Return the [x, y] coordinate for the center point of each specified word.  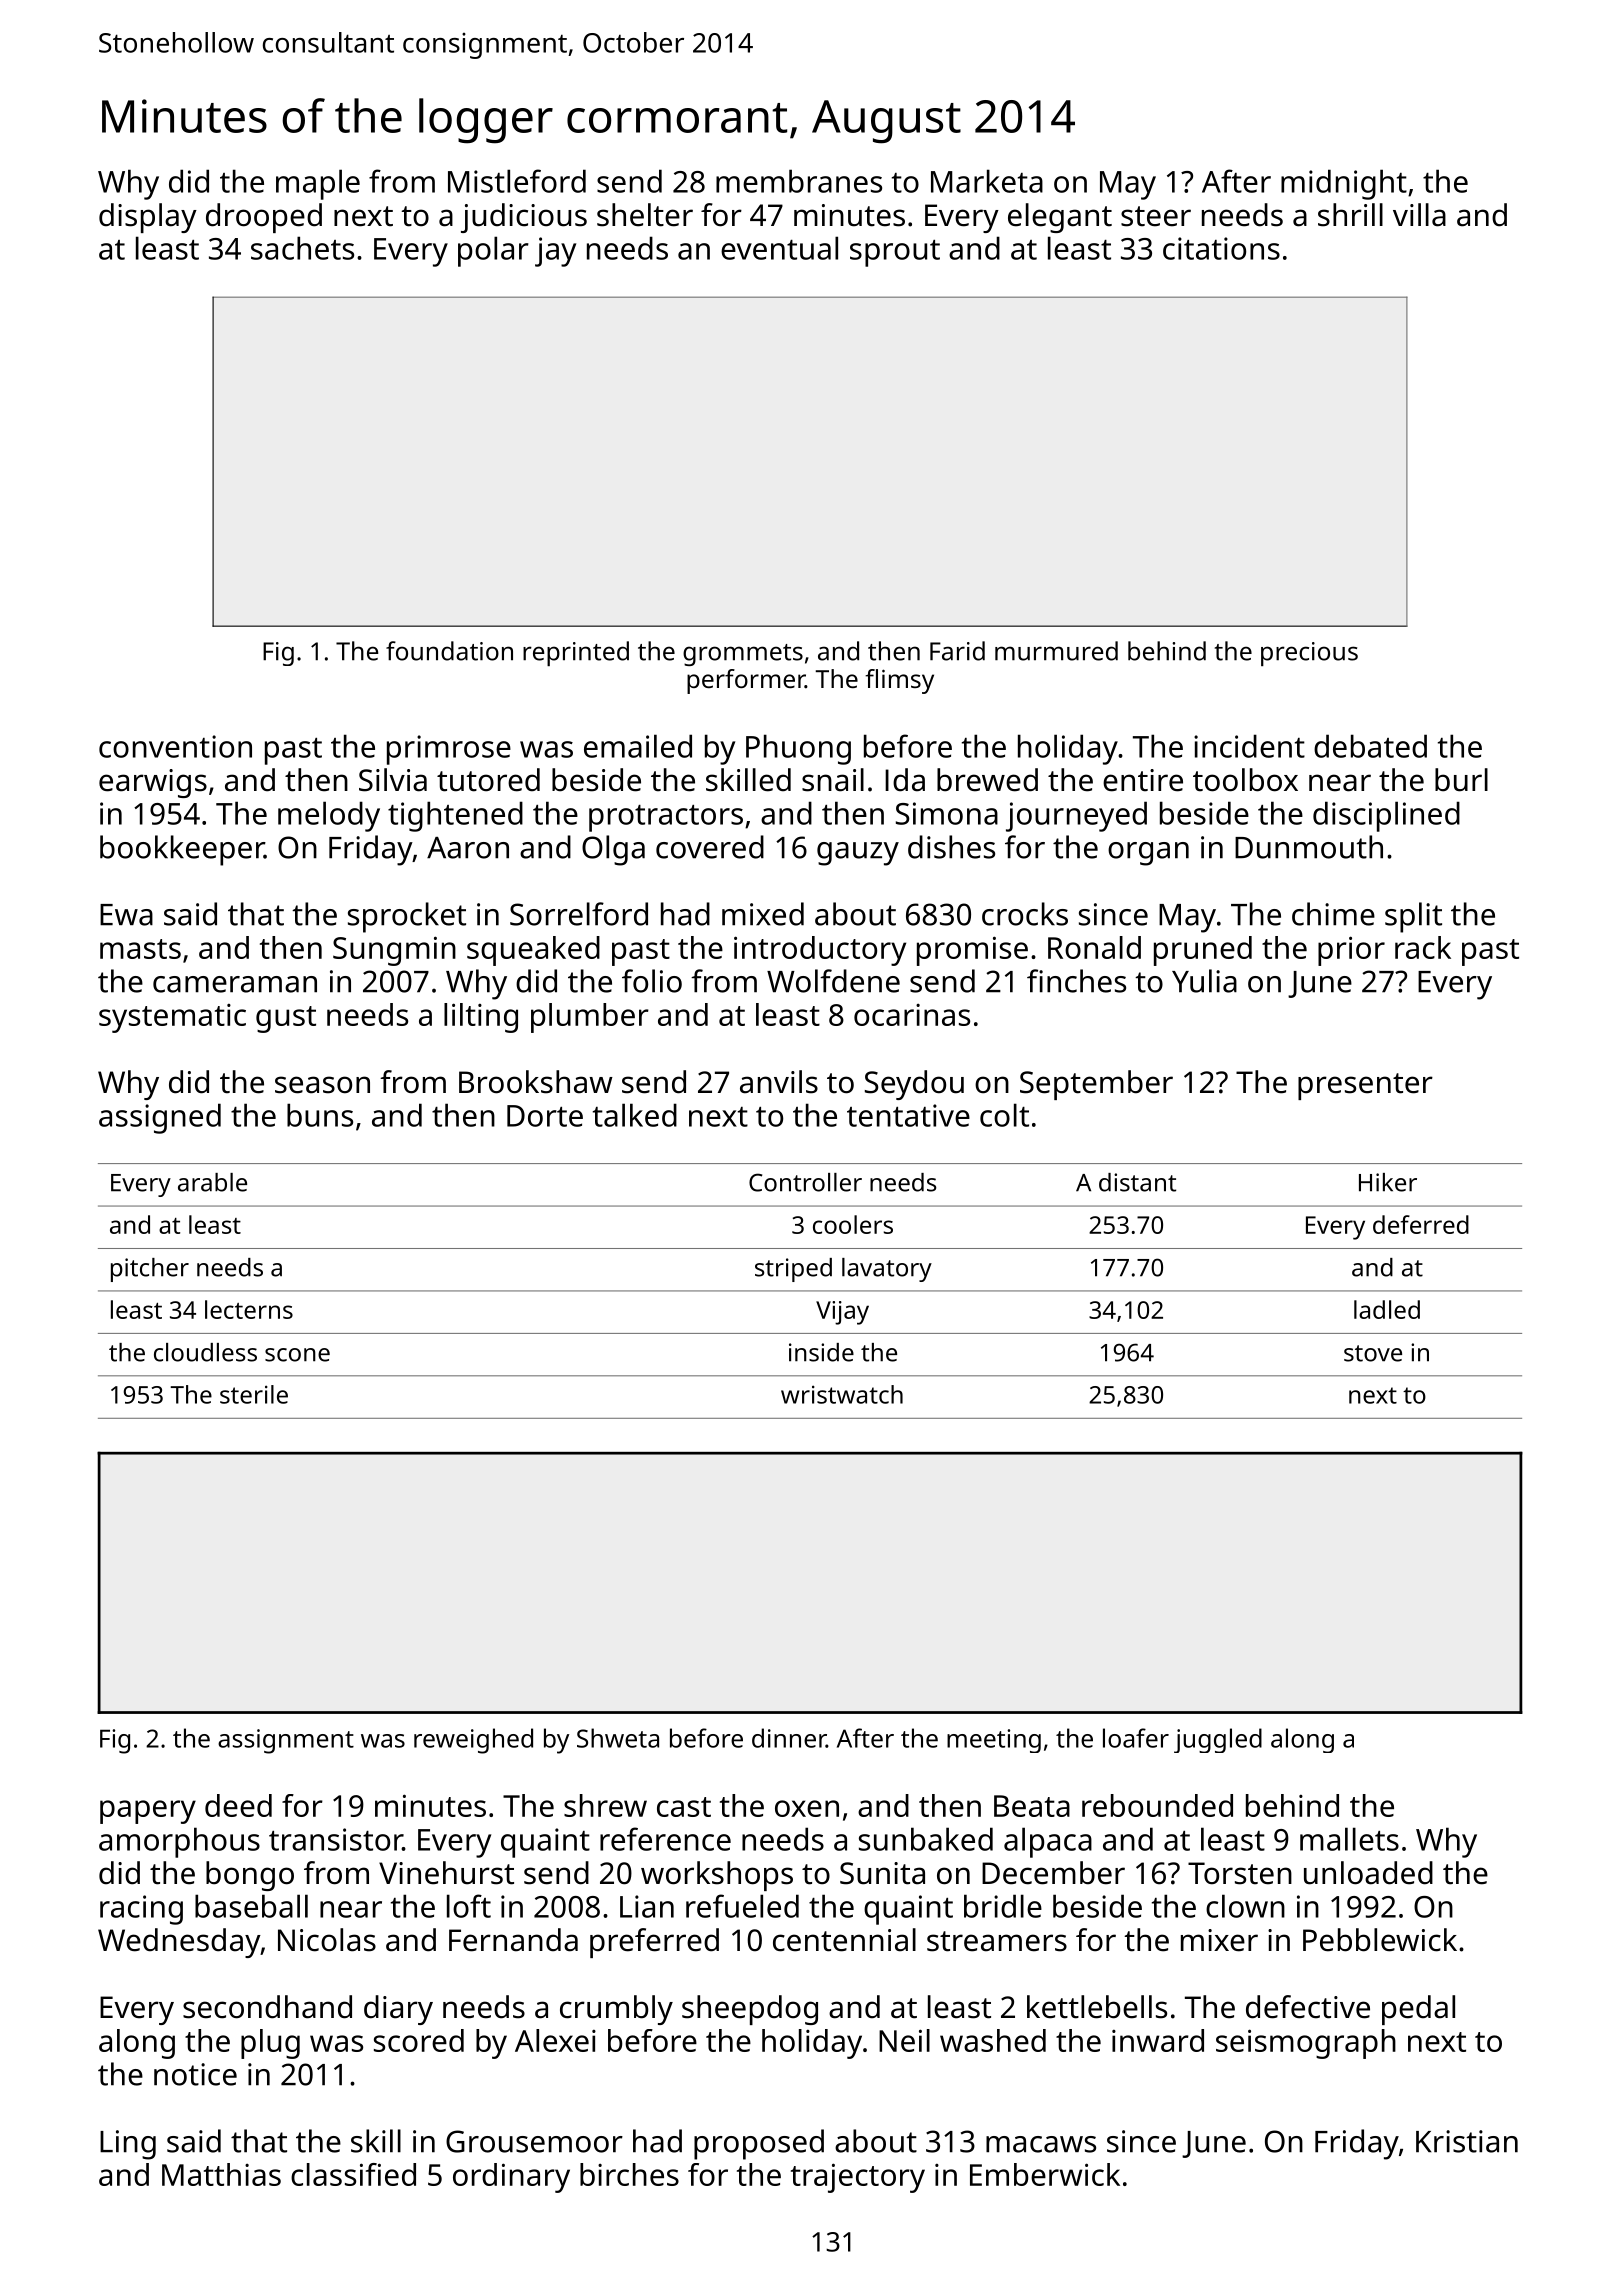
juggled [1218, 1740]
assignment [286, 1741]
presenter [1365, 1086]
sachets [302, 248]
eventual [779, 248]
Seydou [914, 1085]
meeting [994, 1741]
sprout [895, 253]
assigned [160, 1118]
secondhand [267, 2007]
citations [1221, 248]
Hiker [1388, 1182]
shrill [1350, 215]
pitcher [150, 1270]
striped [793, 1270]
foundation [449, 651]
